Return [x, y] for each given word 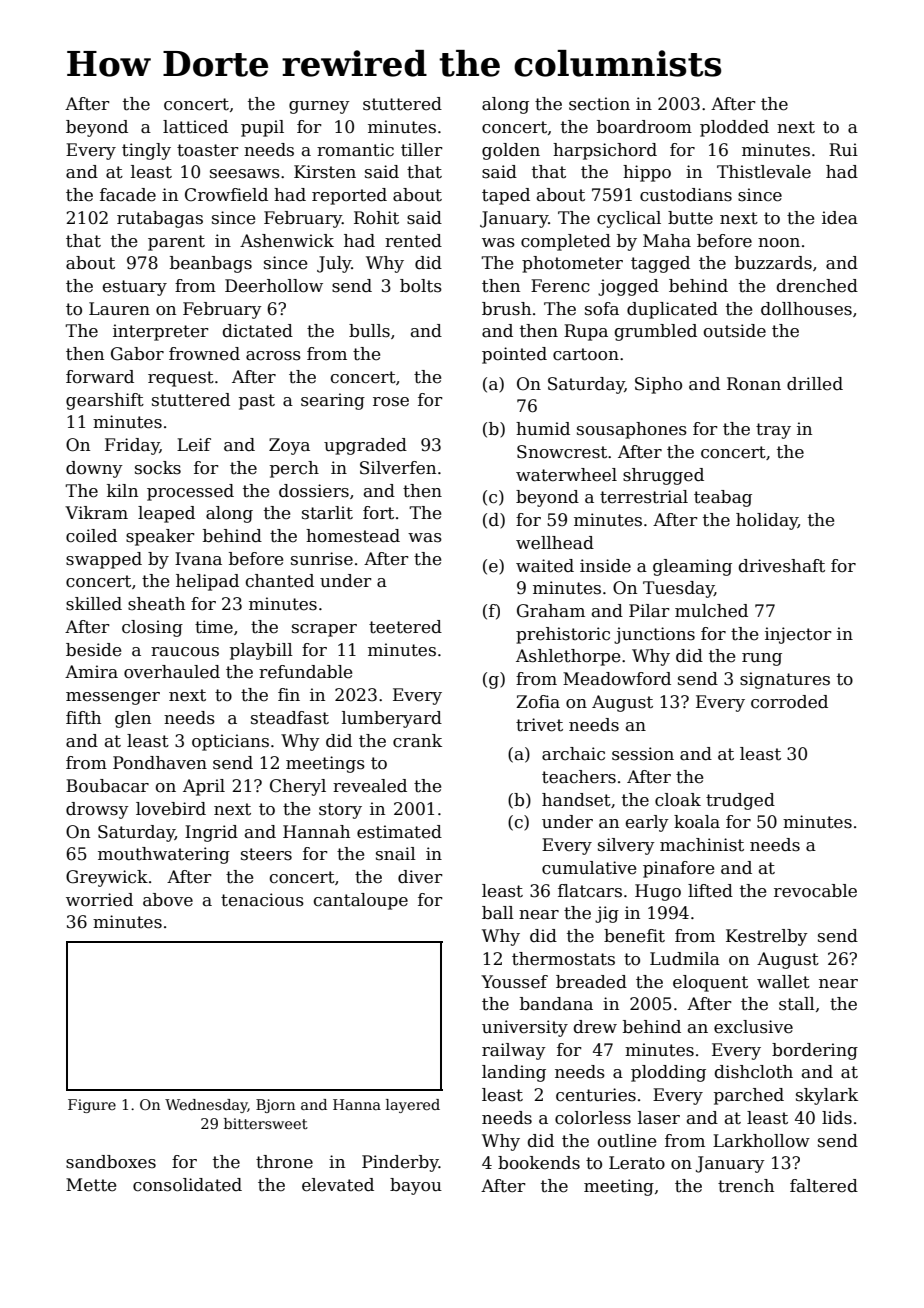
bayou [416, 1186]
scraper [324, 630]
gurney [319, 107]
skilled [94, 604]
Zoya [289, 446]
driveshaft [782, 566]
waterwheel [566, 475]
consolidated [187, 1185]
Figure [92, 1106]
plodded [734, 128]
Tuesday [678, 589]
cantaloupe [361, 901]
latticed [195, 127]
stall [797, 1004]
